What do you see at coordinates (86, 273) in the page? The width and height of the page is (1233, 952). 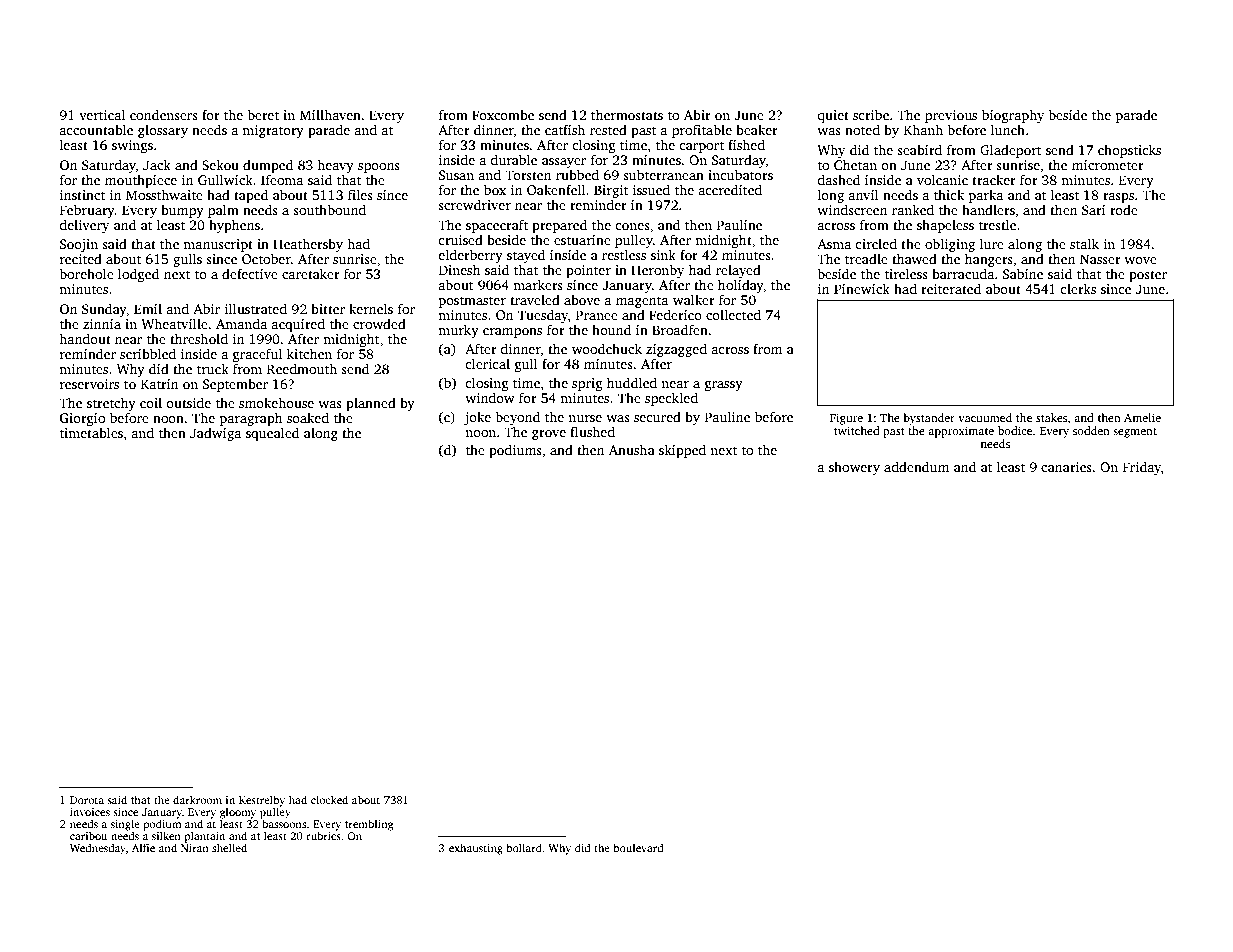 I see `borehole` at bounding box center [86, 273].
